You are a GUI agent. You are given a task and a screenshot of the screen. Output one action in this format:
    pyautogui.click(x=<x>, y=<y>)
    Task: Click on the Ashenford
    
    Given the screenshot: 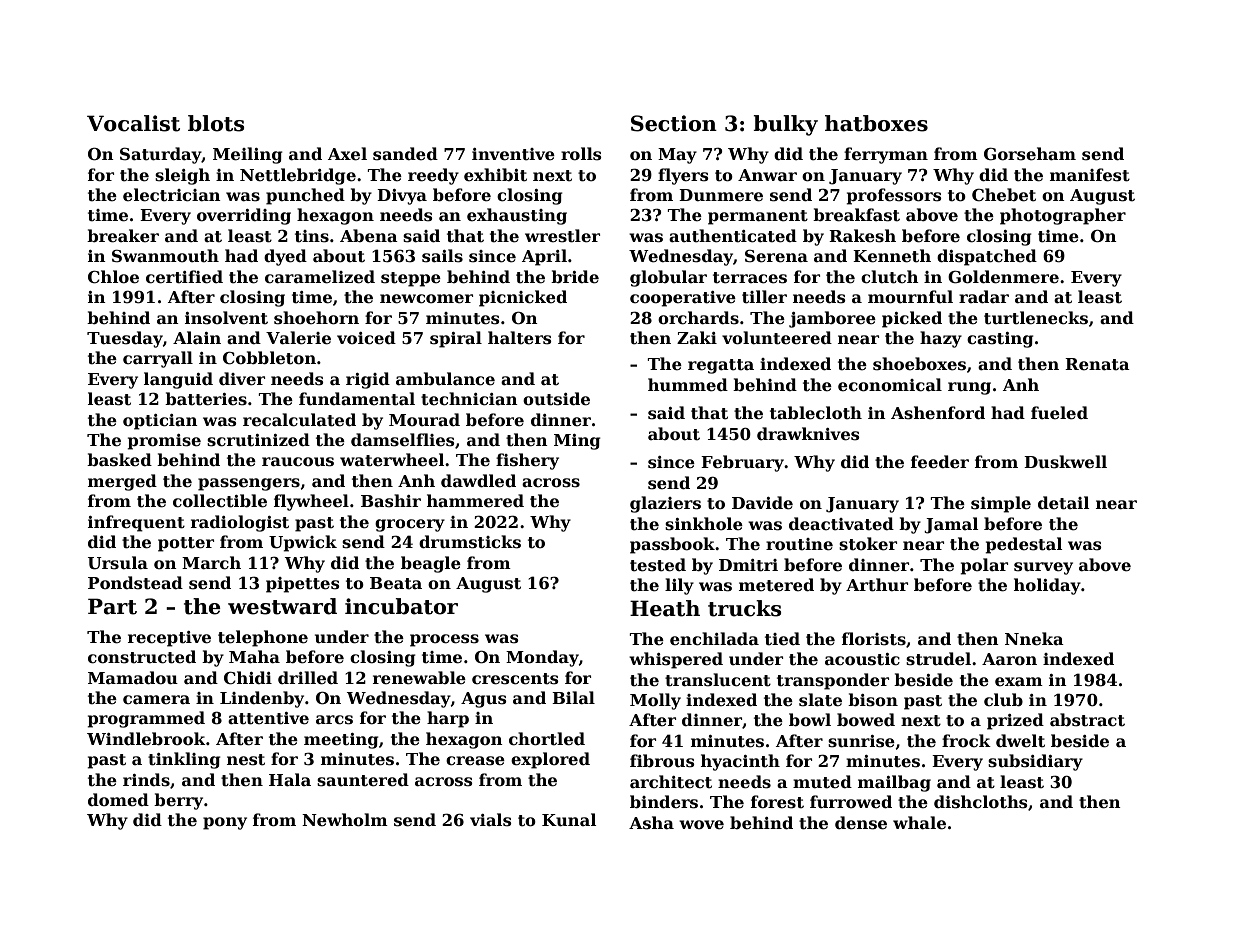 What is the action you would take?
    pyautogui.click(x=938, y=413)
